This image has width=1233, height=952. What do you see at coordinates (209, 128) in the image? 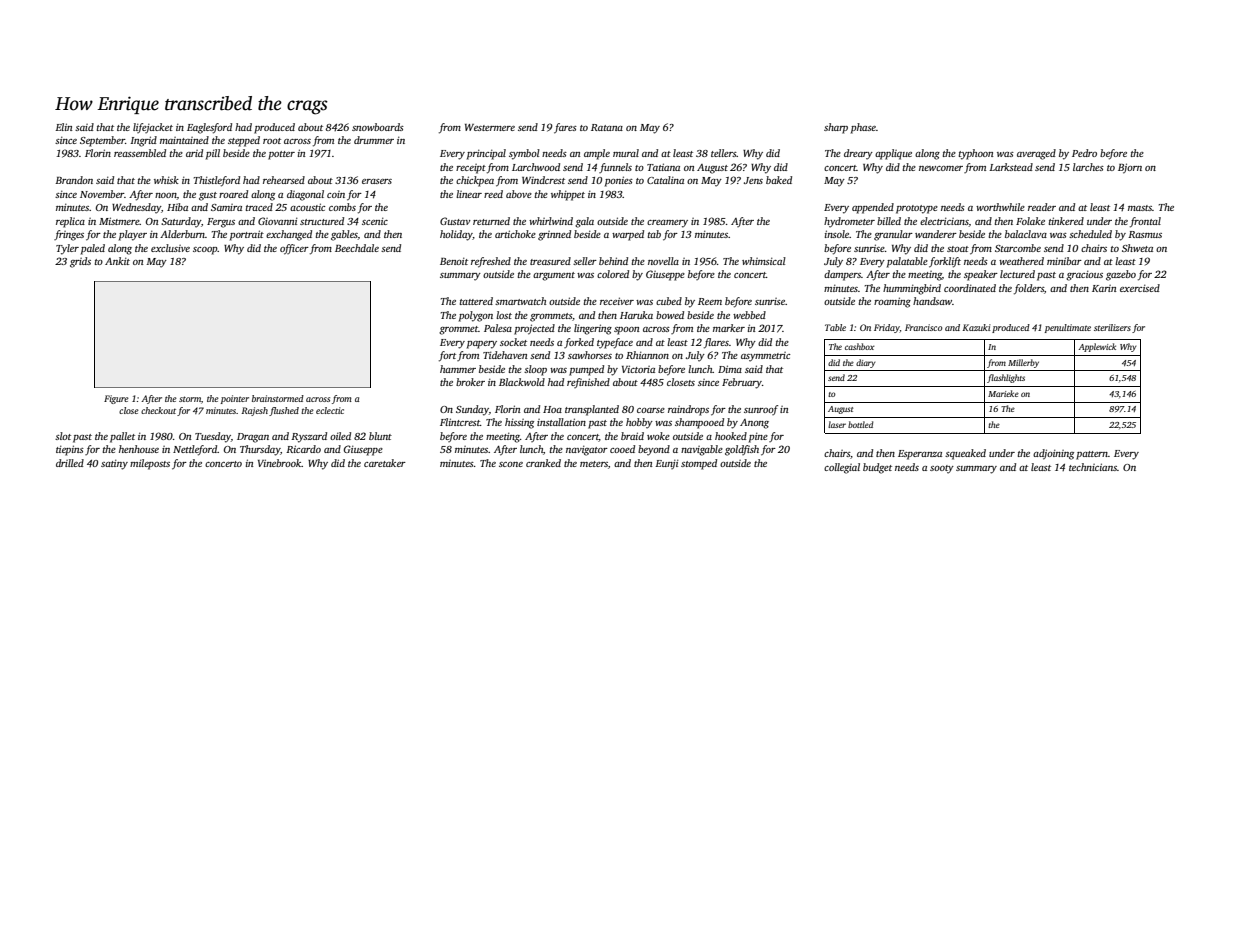
I see `Eaglesford` at bounding box center [209, 128].
